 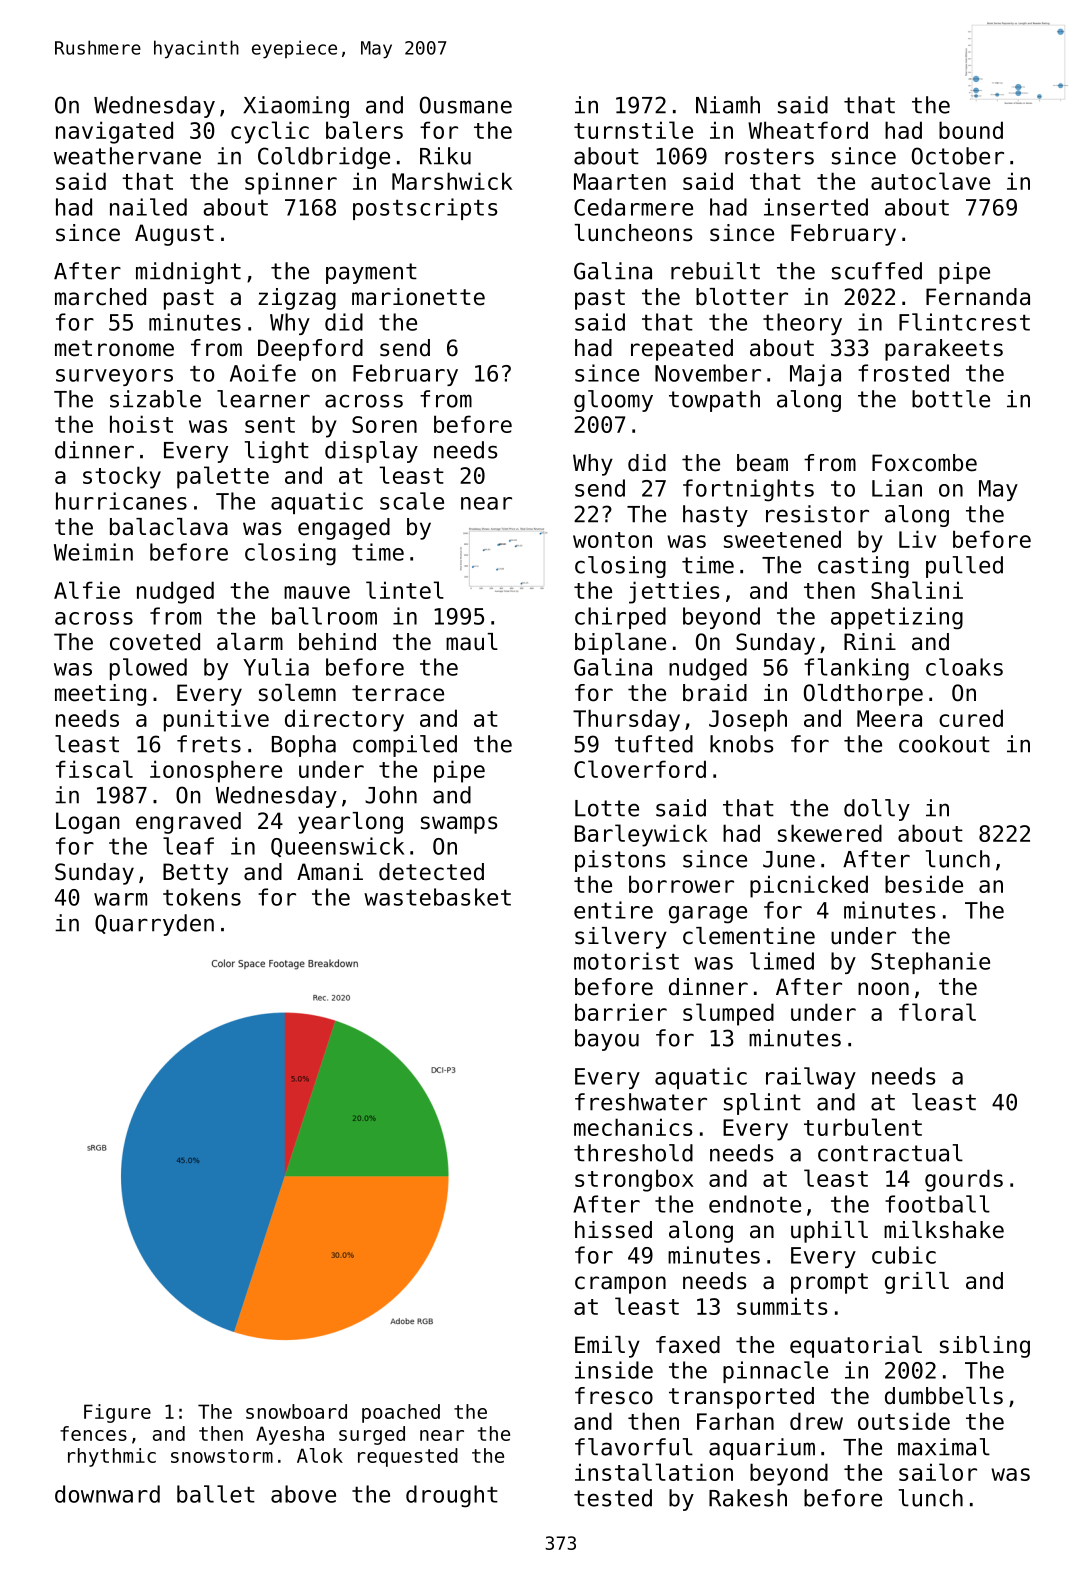 What do you see at coordinates (728, 105) in the page?
I see `Niamh` at bounding box center [728, 105].
